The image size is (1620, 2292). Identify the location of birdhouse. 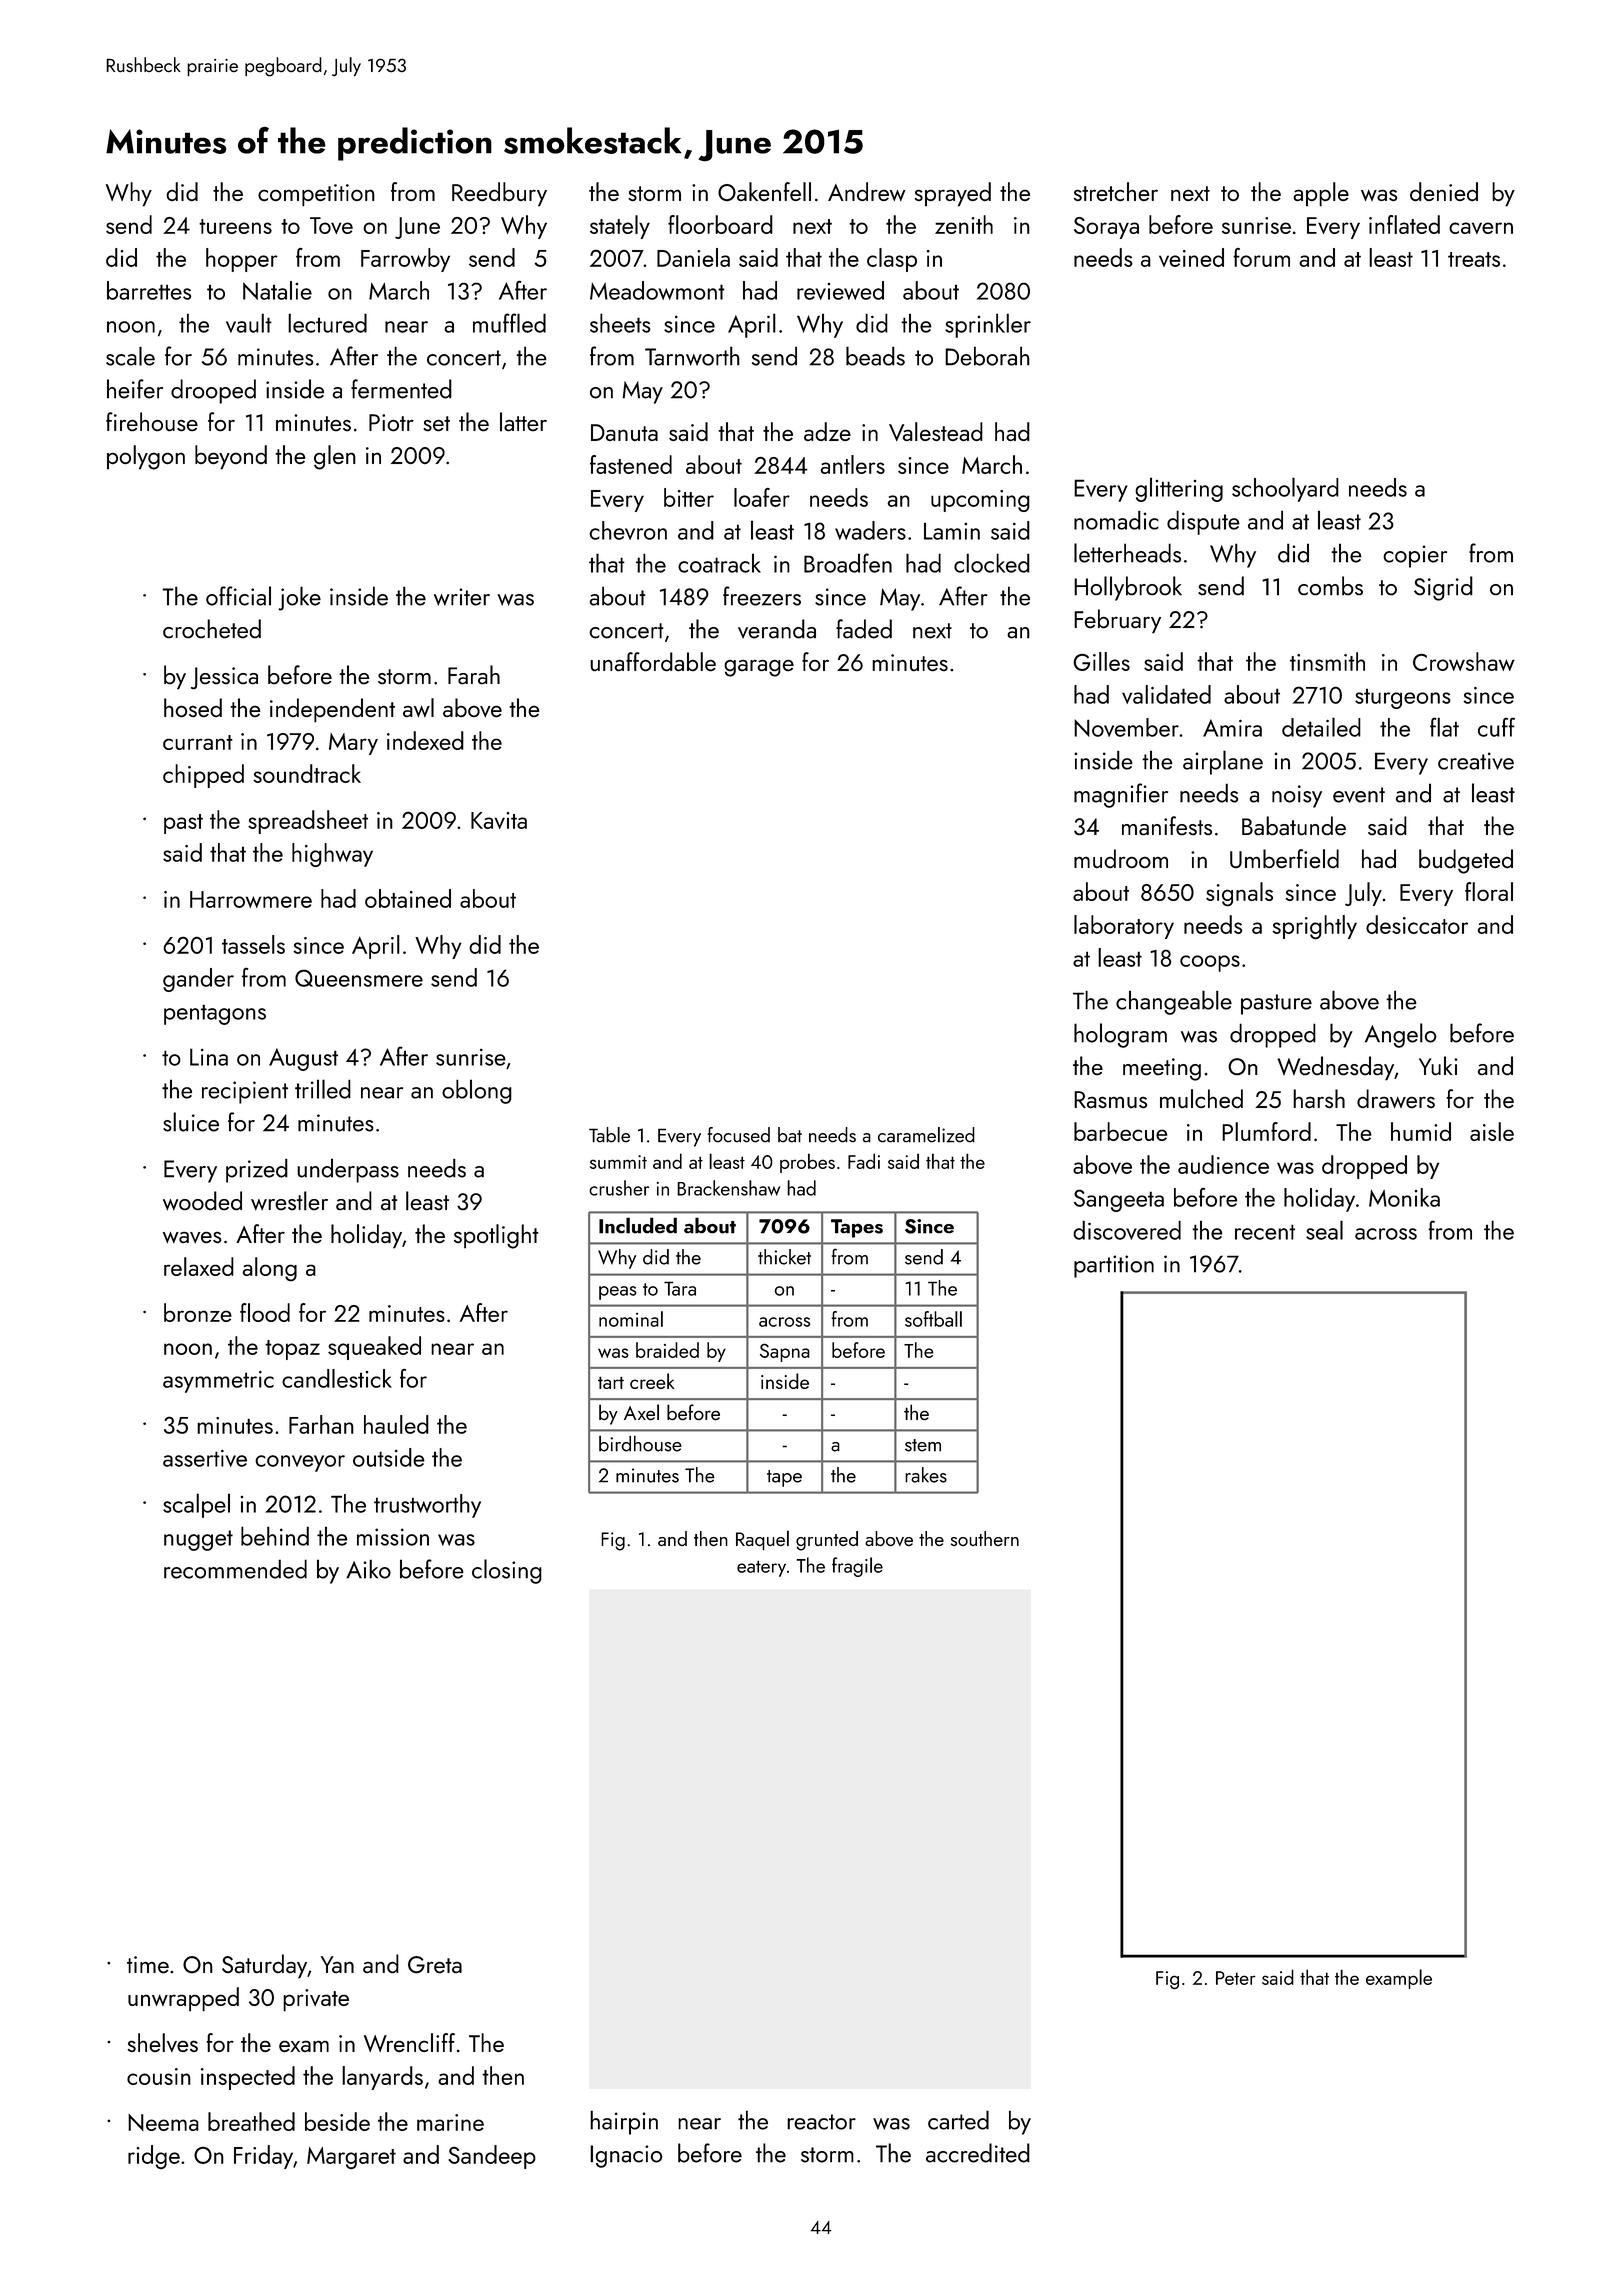
(640, 1443).
